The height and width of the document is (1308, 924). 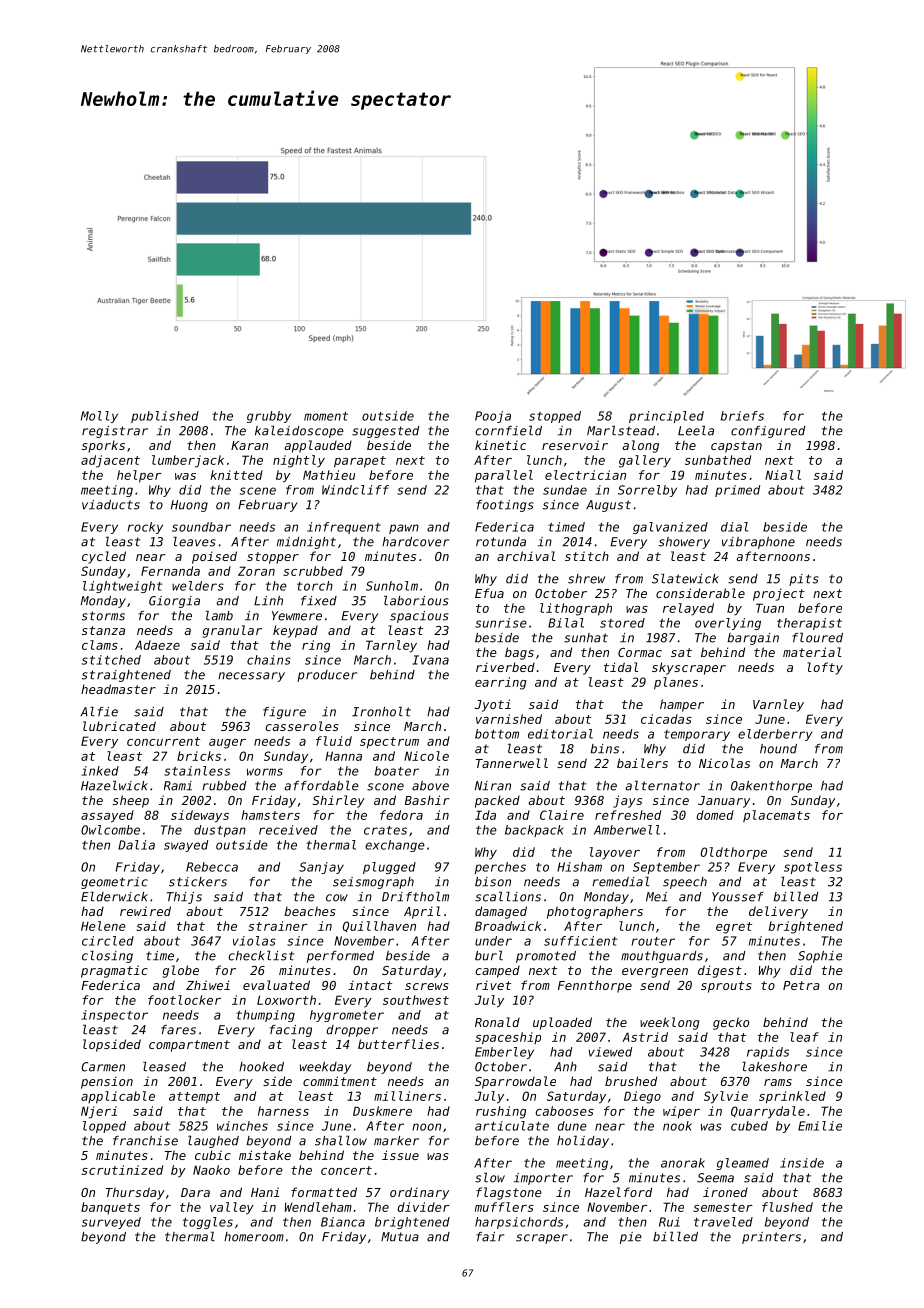 What do you see at coordinates (742, 416) in the document?
I see `briefs` at bounding box center [742, 416].
